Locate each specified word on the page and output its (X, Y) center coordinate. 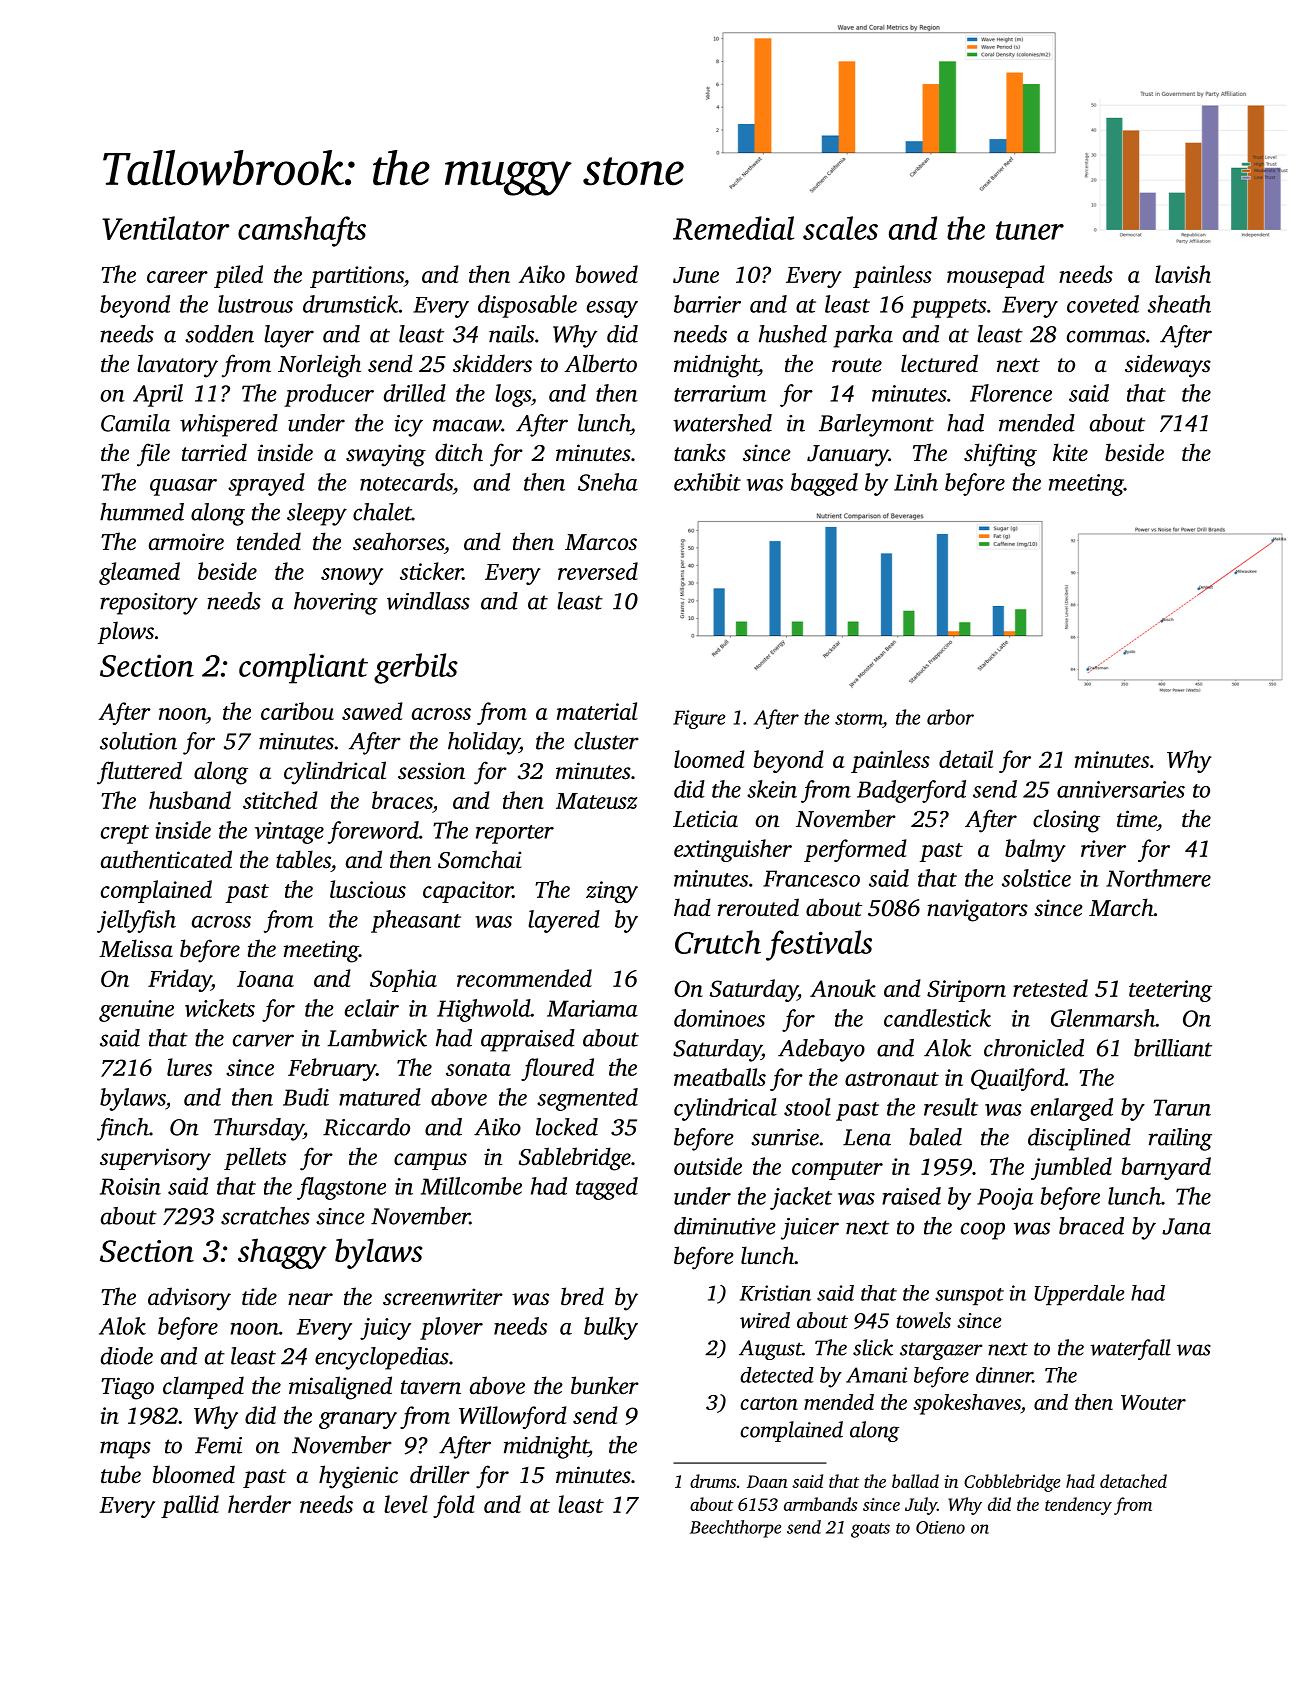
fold (454, 1506)
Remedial (733, 228)
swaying (386, 455)
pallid (190, 1506)
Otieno (940, 1527)
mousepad (996, 276)
